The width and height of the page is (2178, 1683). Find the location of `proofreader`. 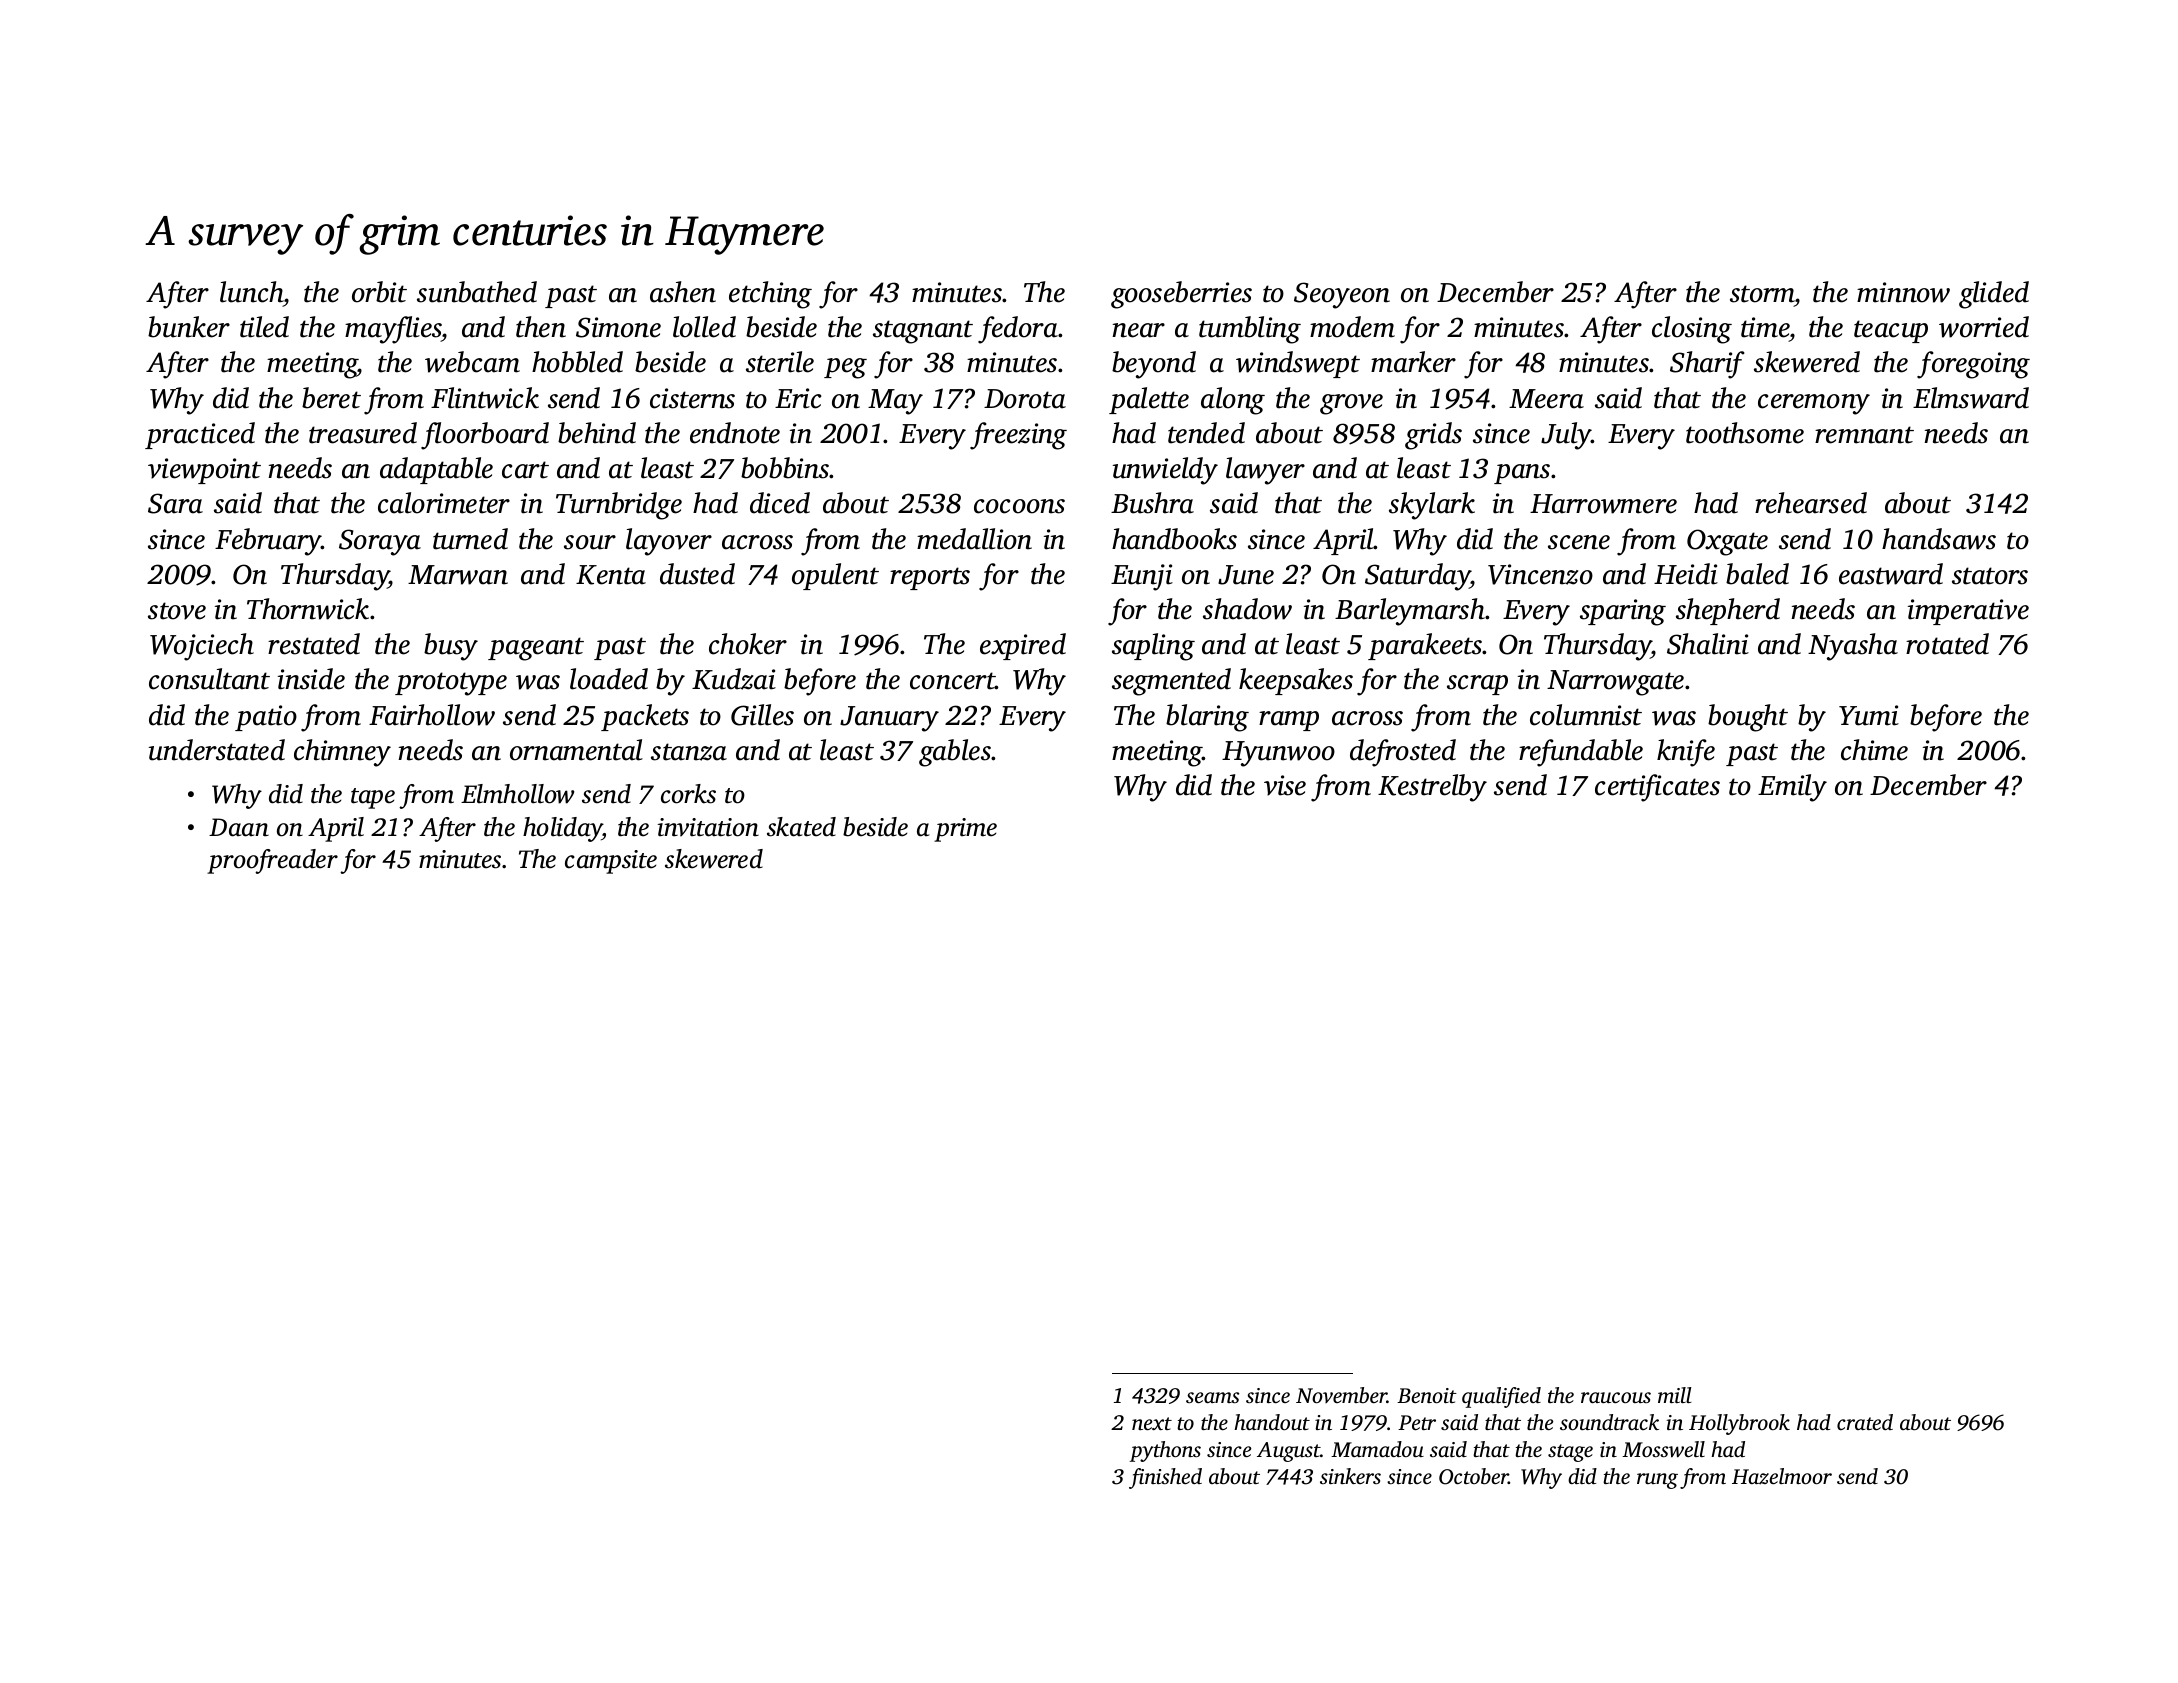

proofreader is located at coordinates (272, 861).
